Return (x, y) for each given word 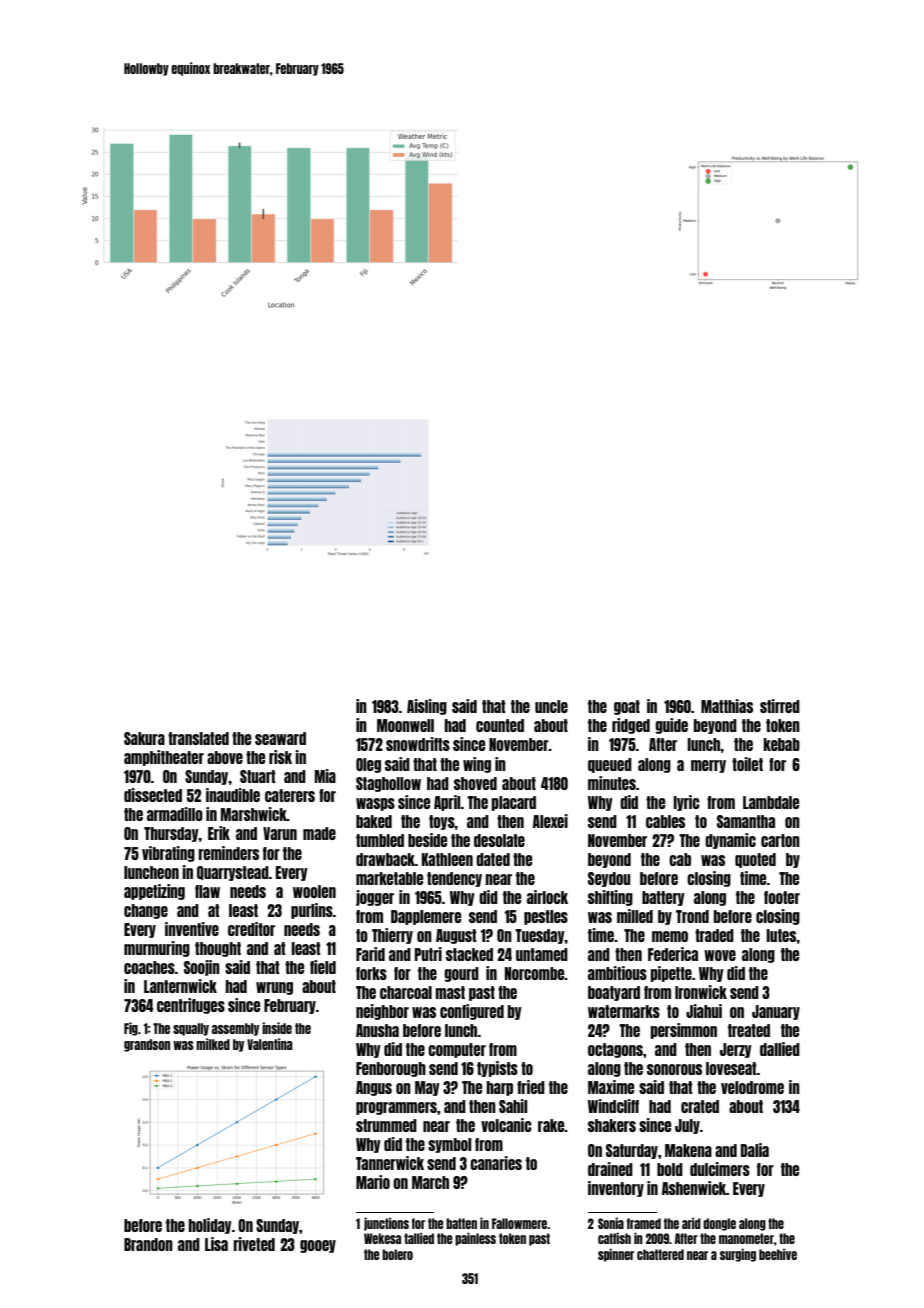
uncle (551, 706)
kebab (781, 744)
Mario (373, 1182)
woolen (314, 891)
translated (198, 738)
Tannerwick (390, 1163)
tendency (454, 879)
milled (635, 916)
